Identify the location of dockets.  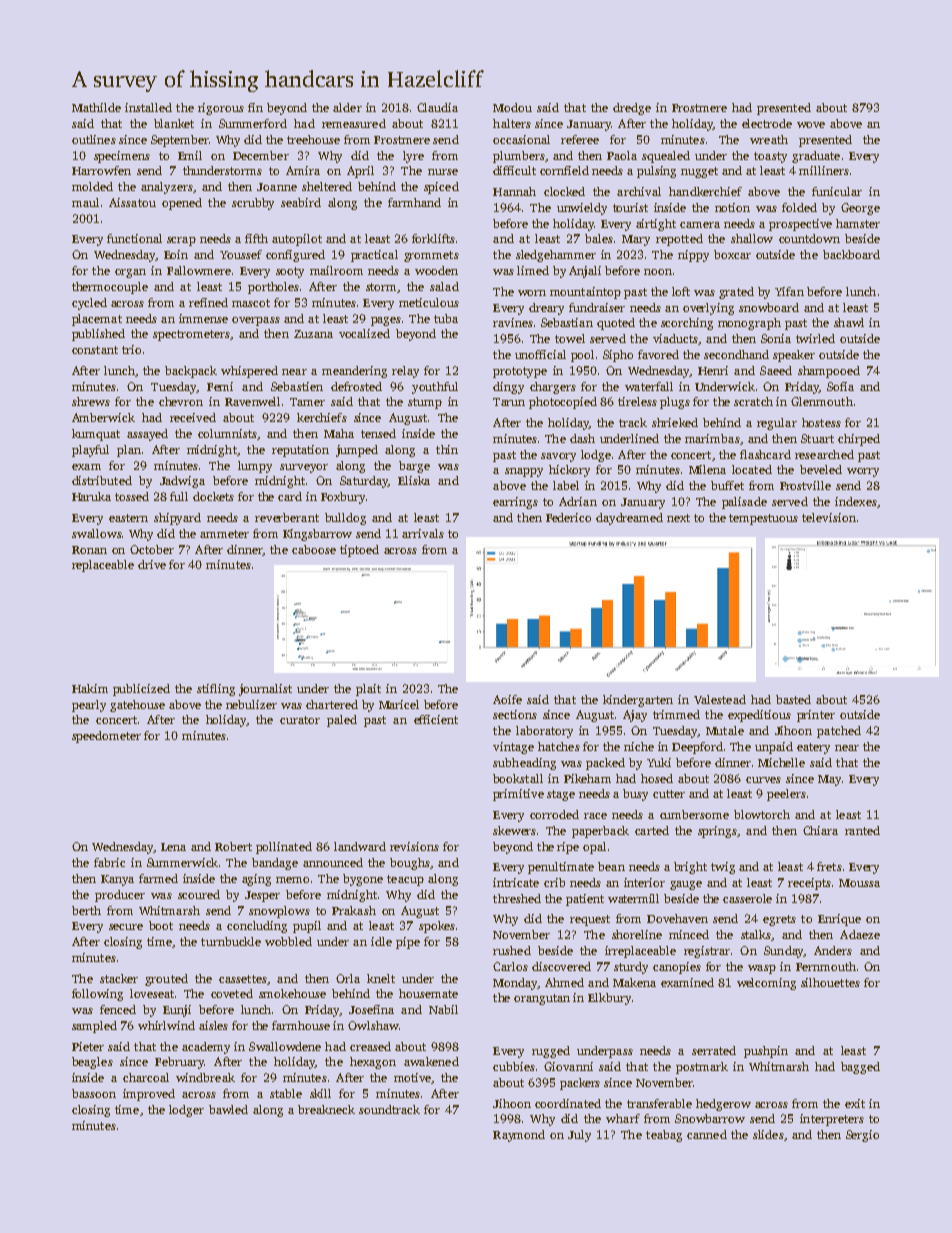
(213, 496).
